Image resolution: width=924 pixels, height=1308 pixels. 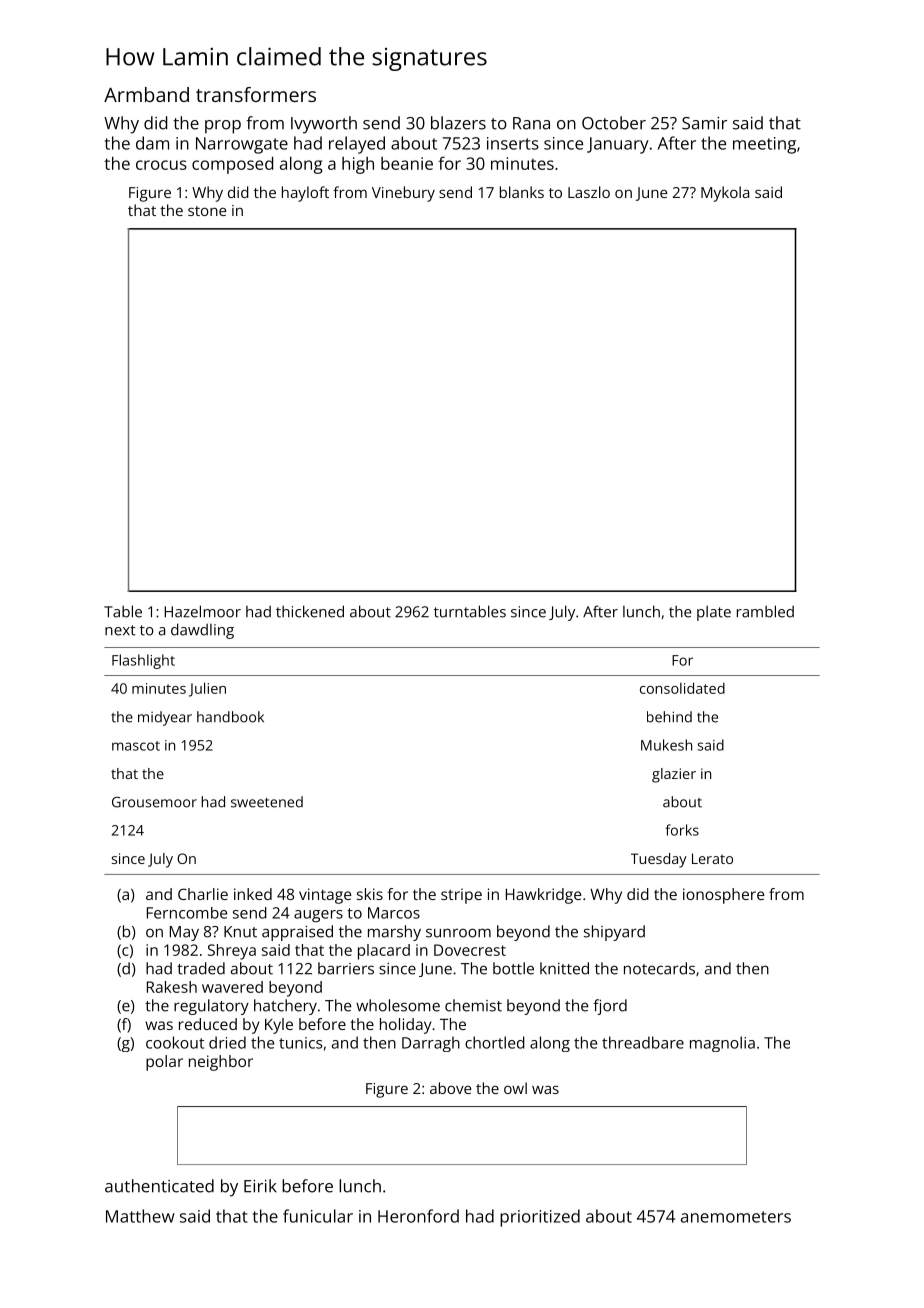 What do you see at coordinates (540, 1218) in the screenshot?
I see `prioritized` at bounding box center [540, 1218].
